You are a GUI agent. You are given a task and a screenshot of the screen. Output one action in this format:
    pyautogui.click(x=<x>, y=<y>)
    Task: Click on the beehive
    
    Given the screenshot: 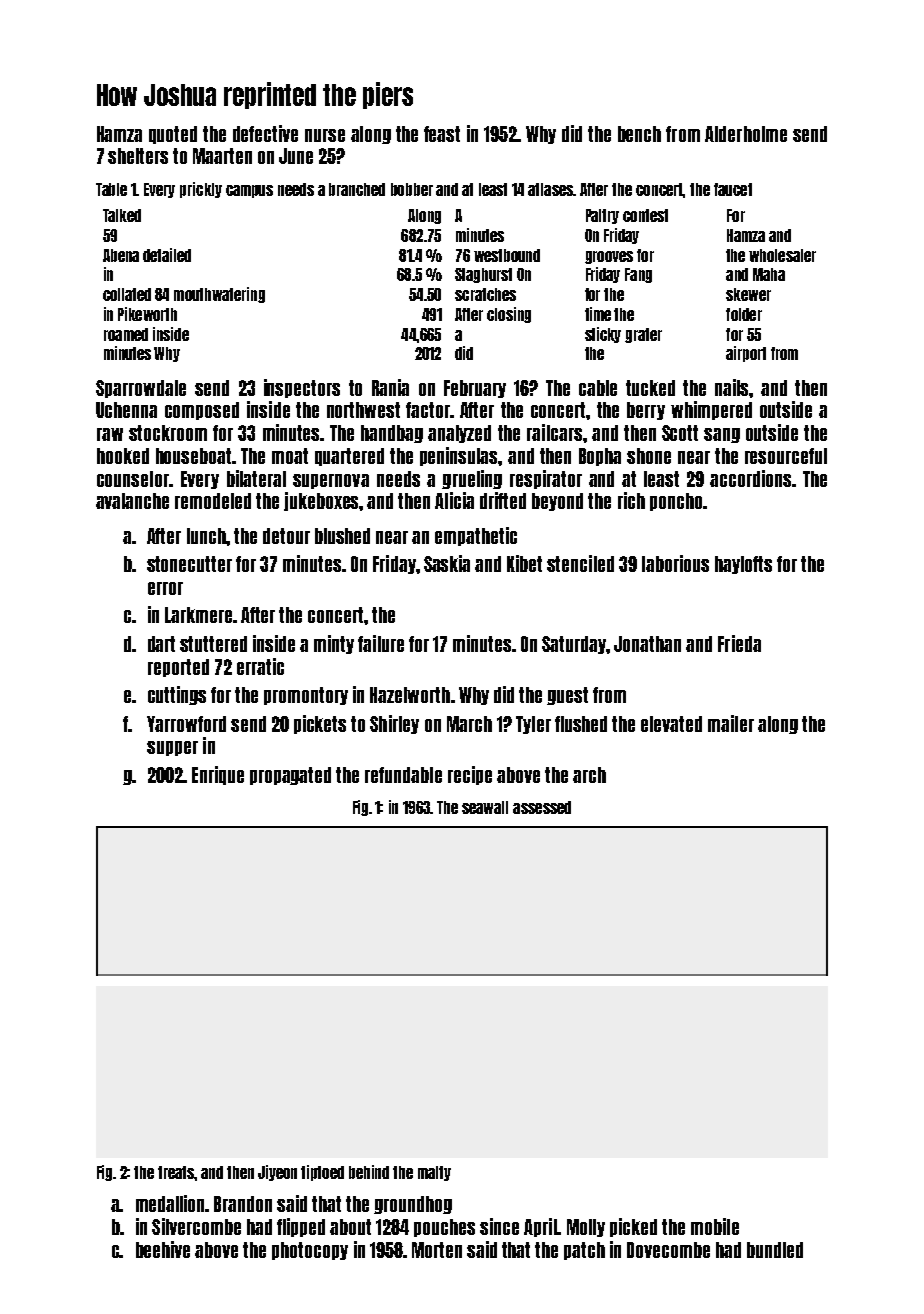 What is the action you would take?
    pyautogui.click(x=163, y=1249)
